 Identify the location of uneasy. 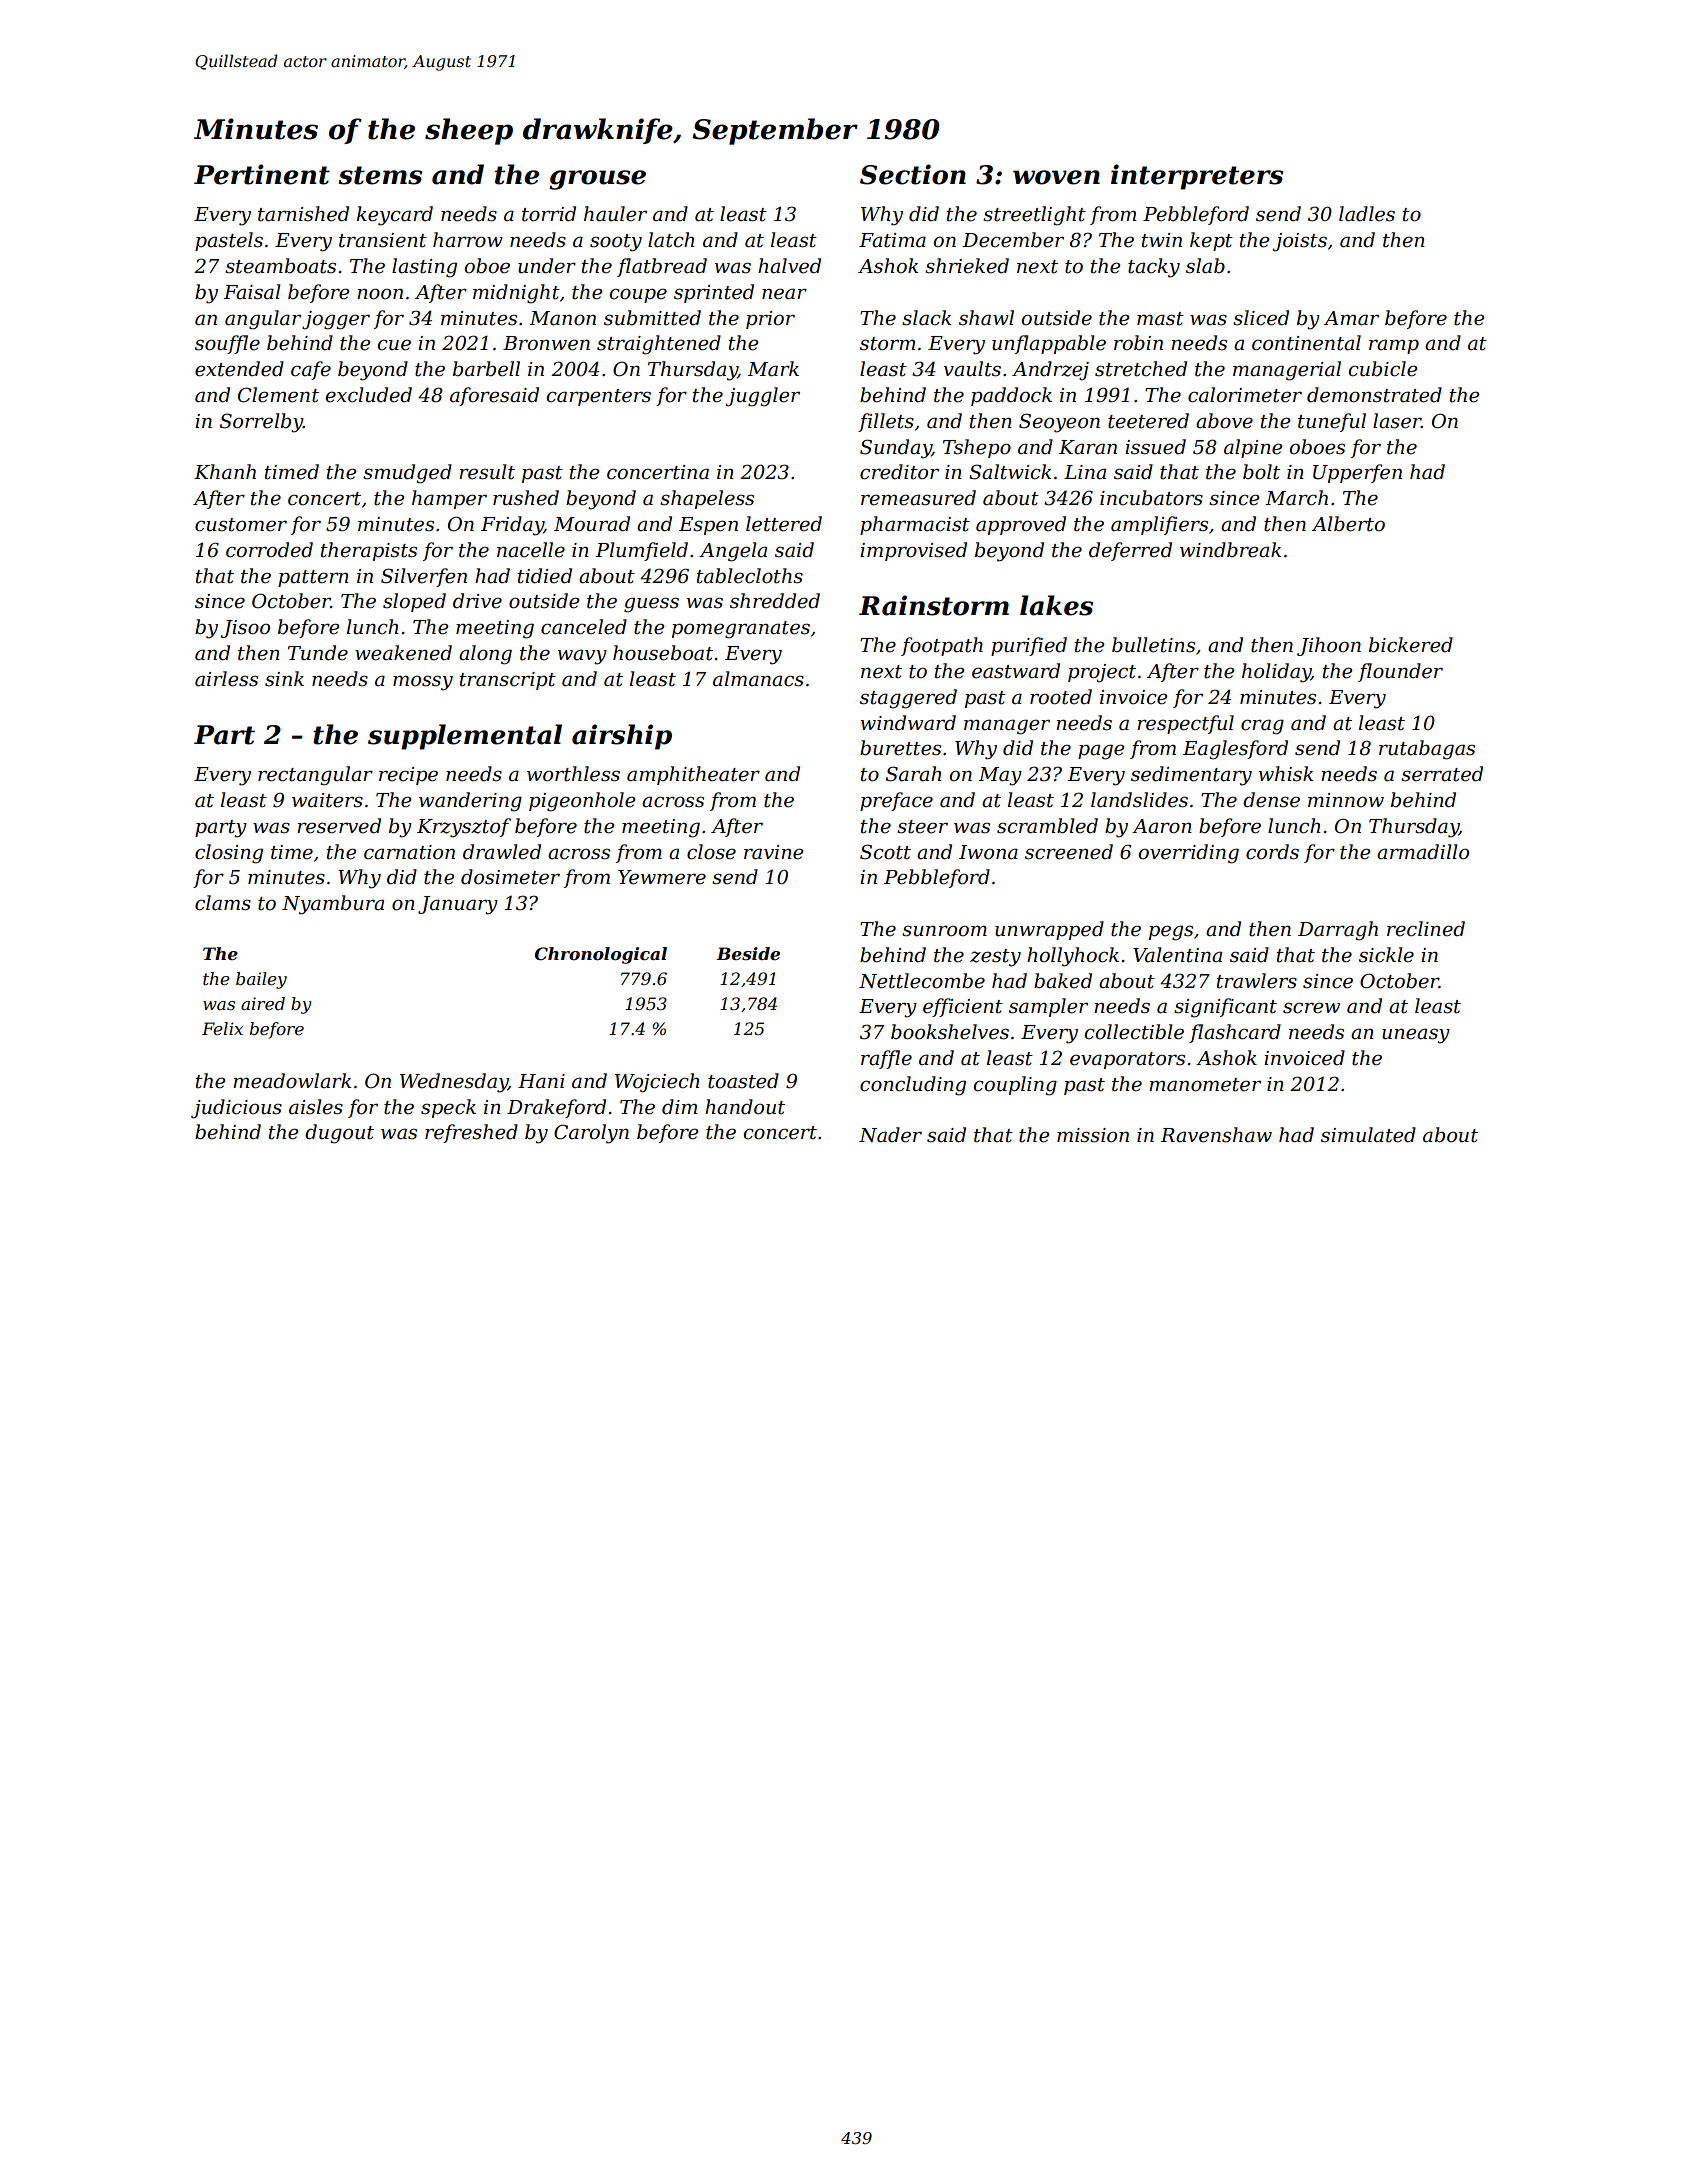
(1416, 1036).
